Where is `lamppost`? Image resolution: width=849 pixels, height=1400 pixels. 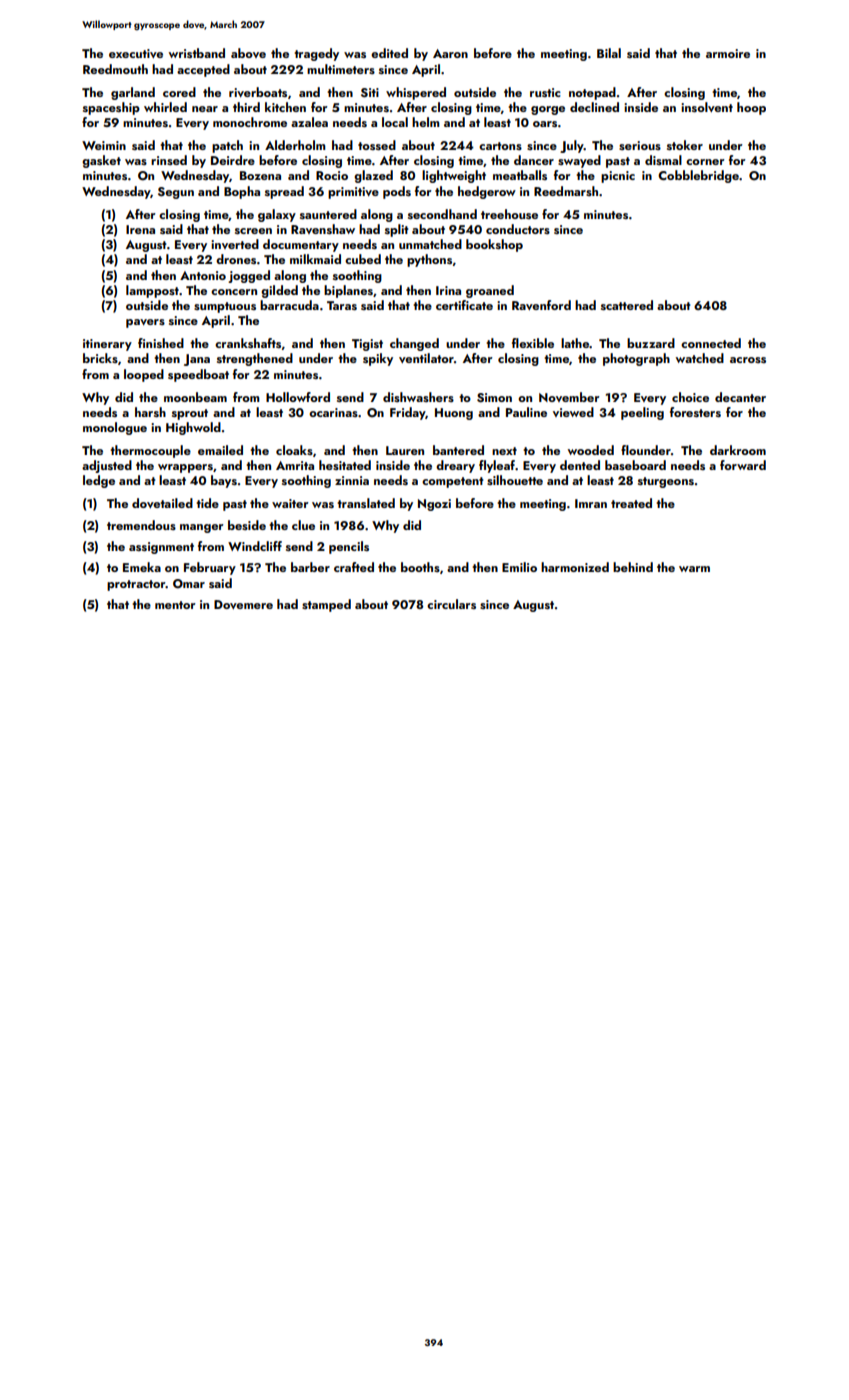 lamppost is located at coordinates (152, 291).
